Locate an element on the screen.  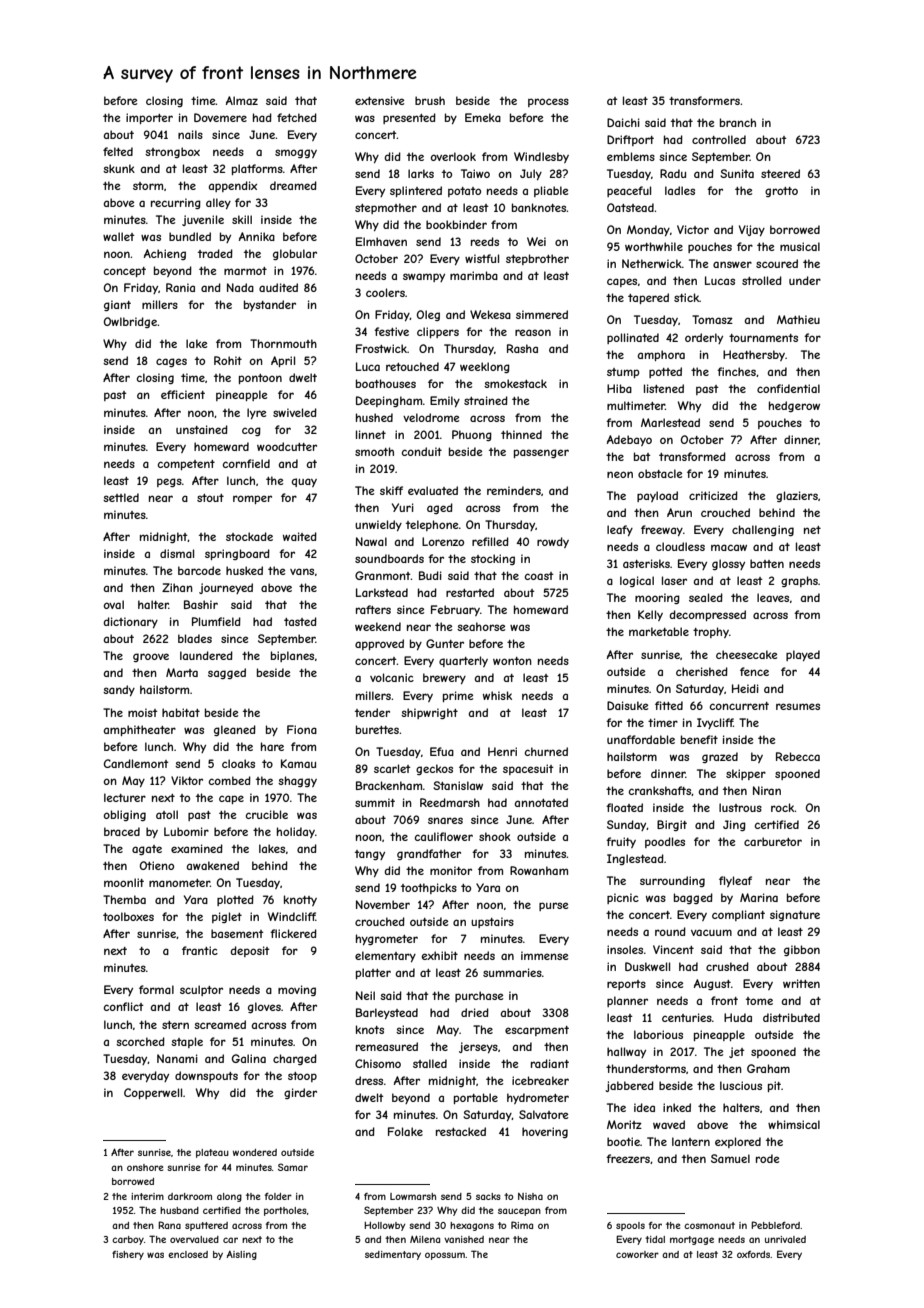
graphs is located at coordinates (799, 581).
